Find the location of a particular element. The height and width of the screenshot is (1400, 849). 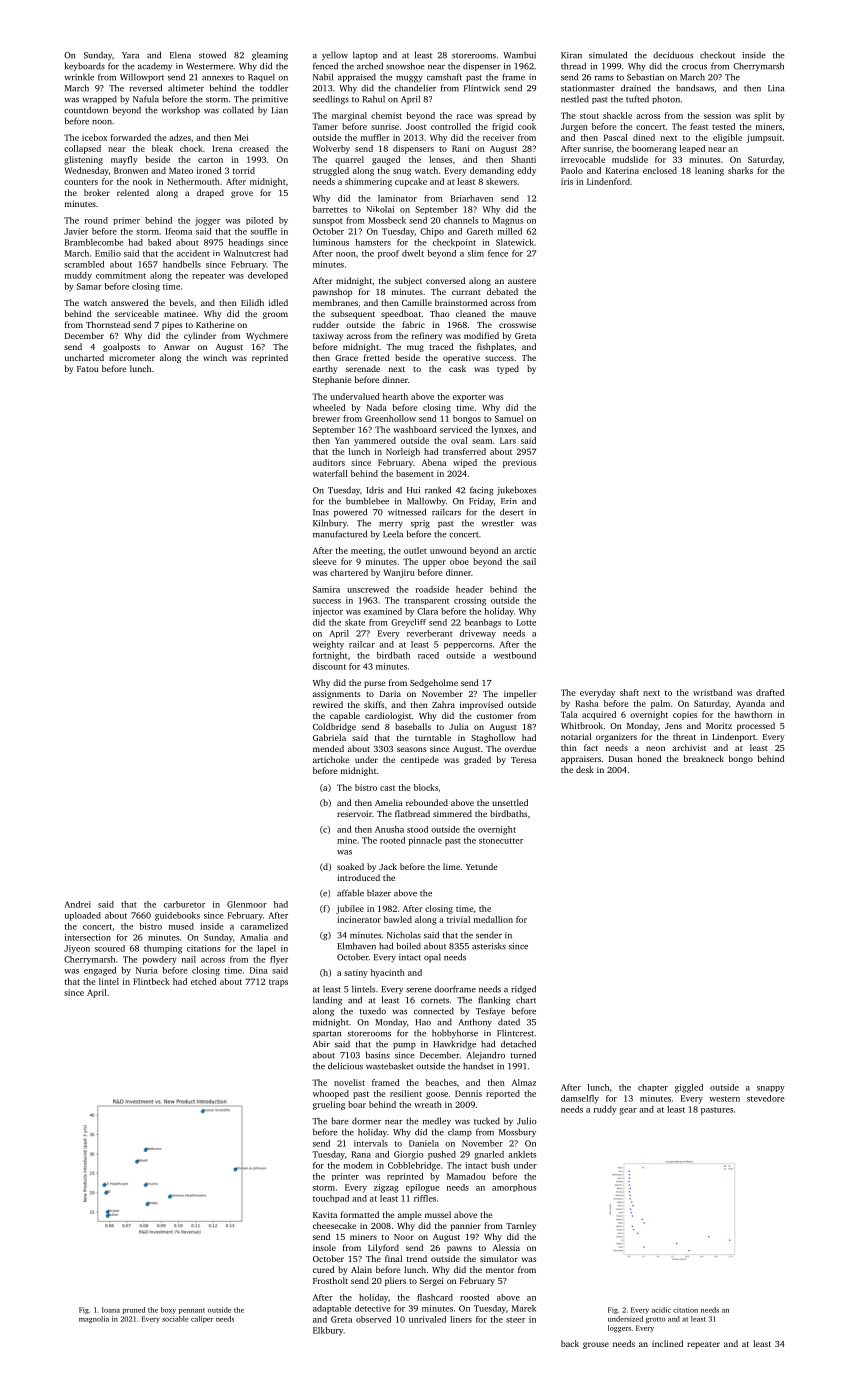

weighty is located at coordinates (328, 645).
